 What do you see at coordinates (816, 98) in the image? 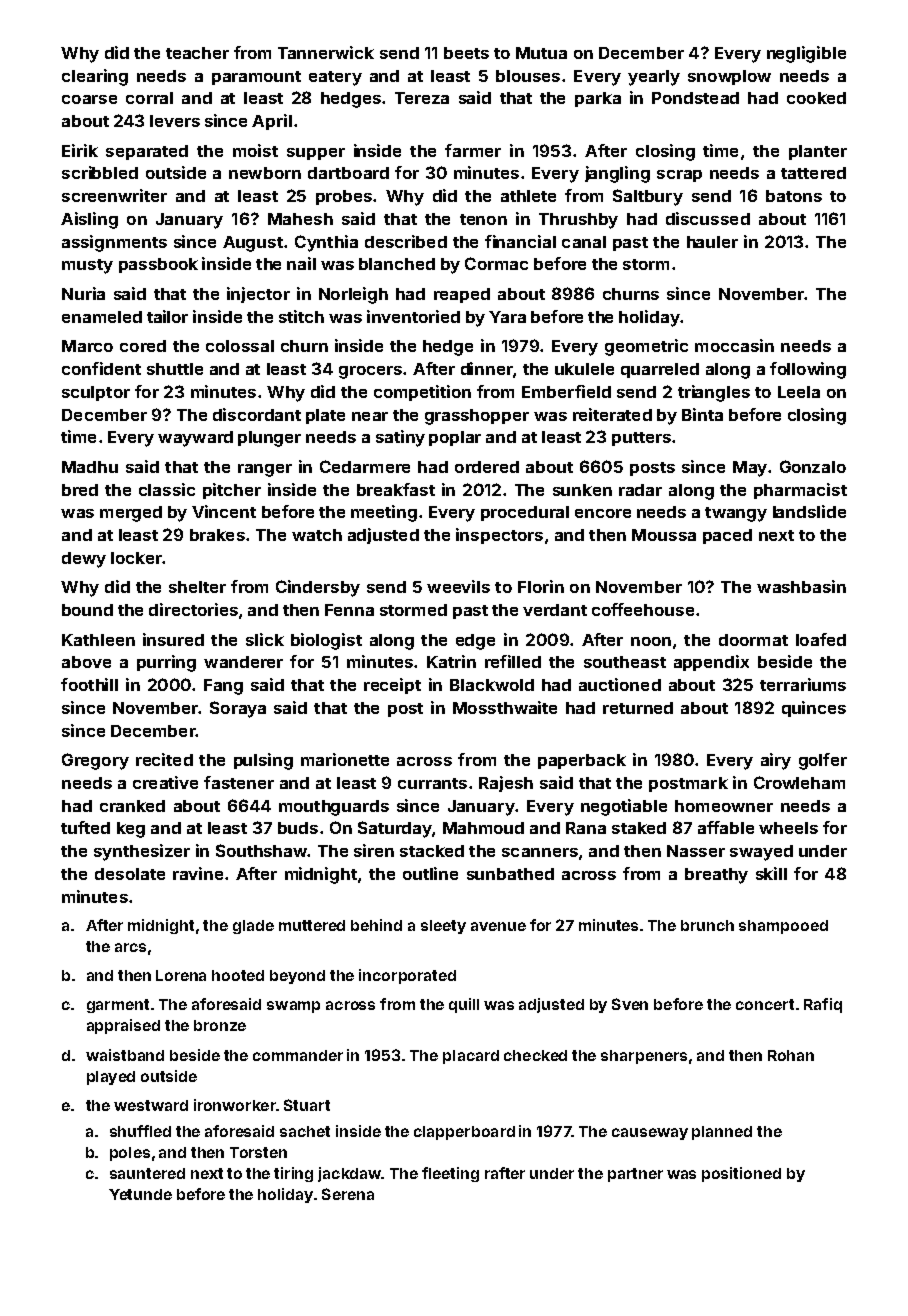
I see `cooked` at bounding box center [816, 98].
